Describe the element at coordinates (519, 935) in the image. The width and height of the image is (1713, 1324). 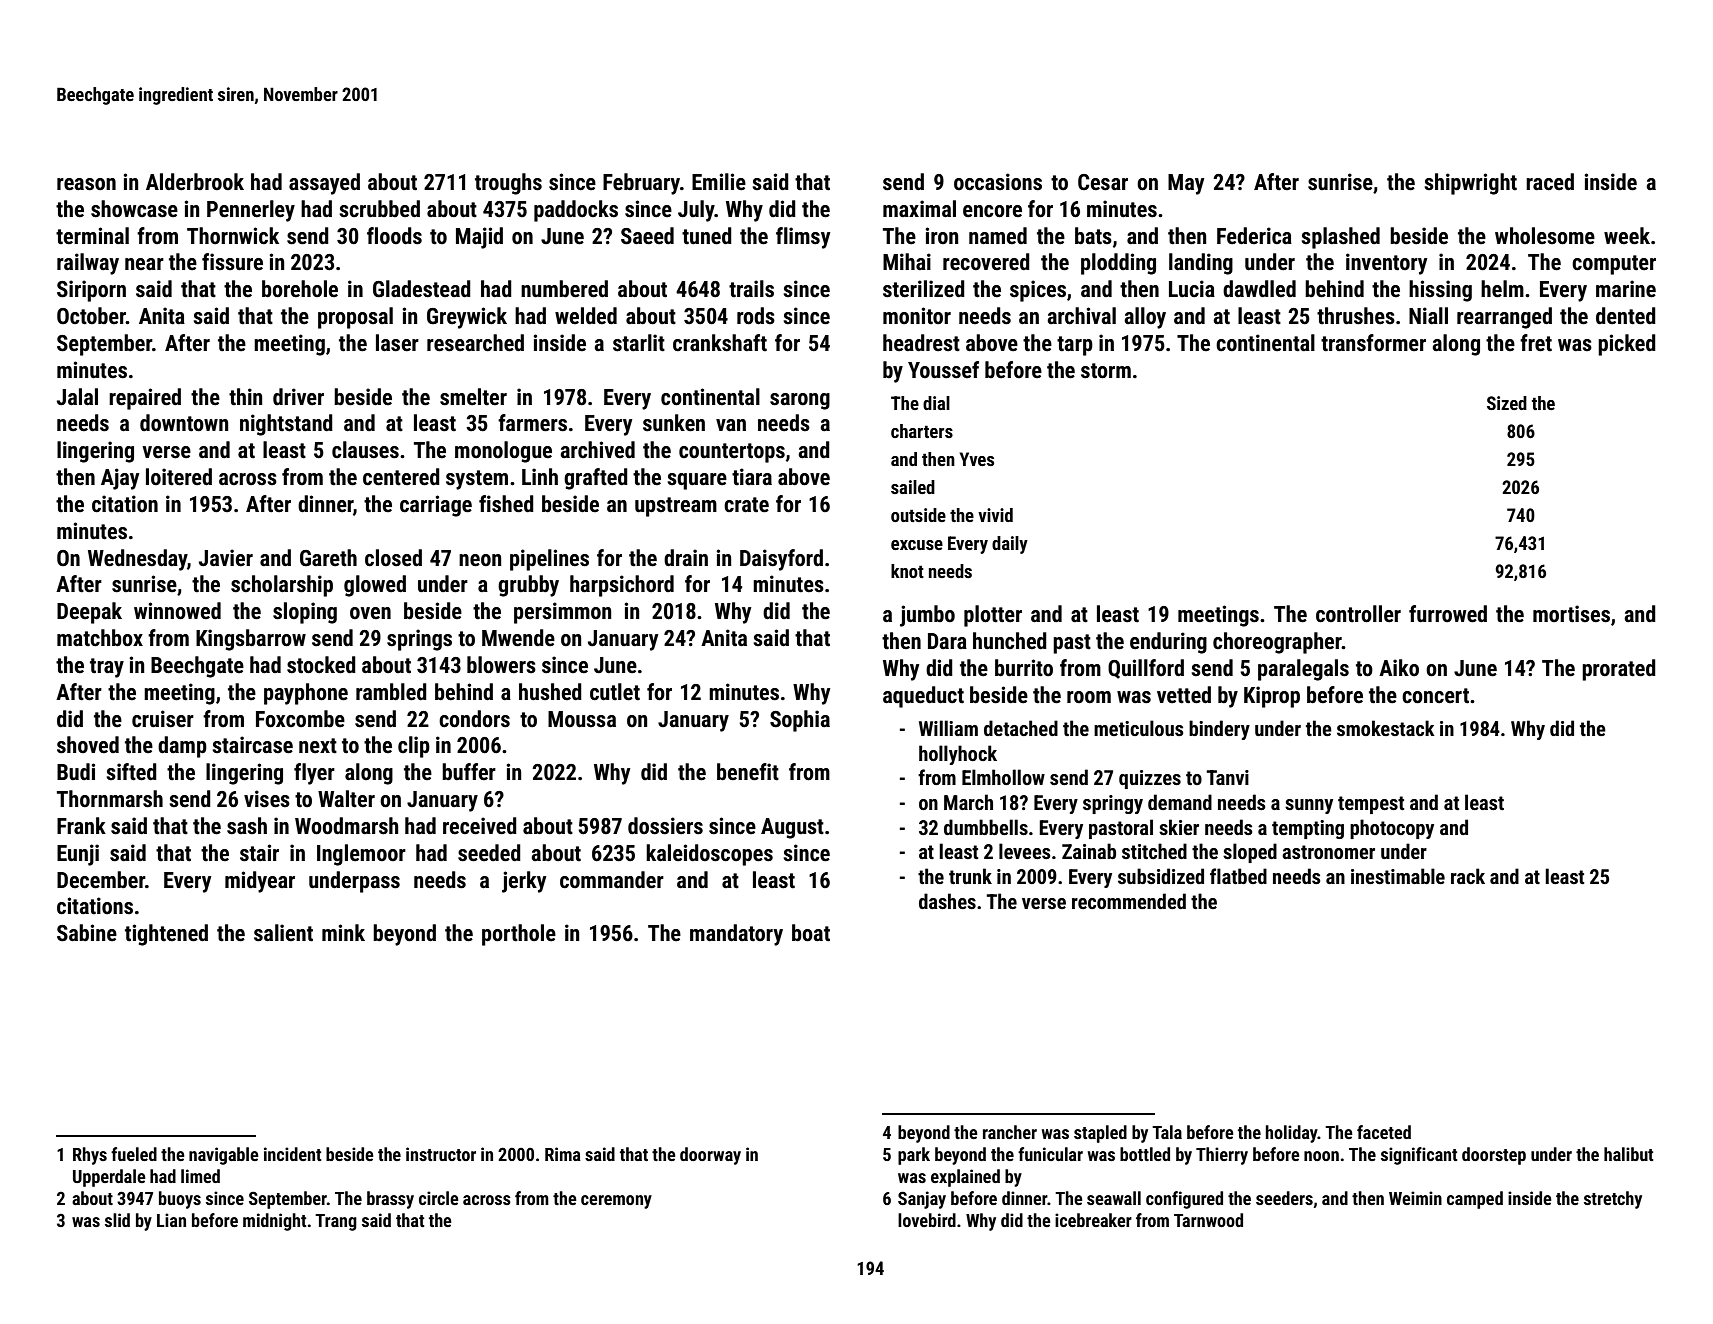
I see `porthole` at that location.
